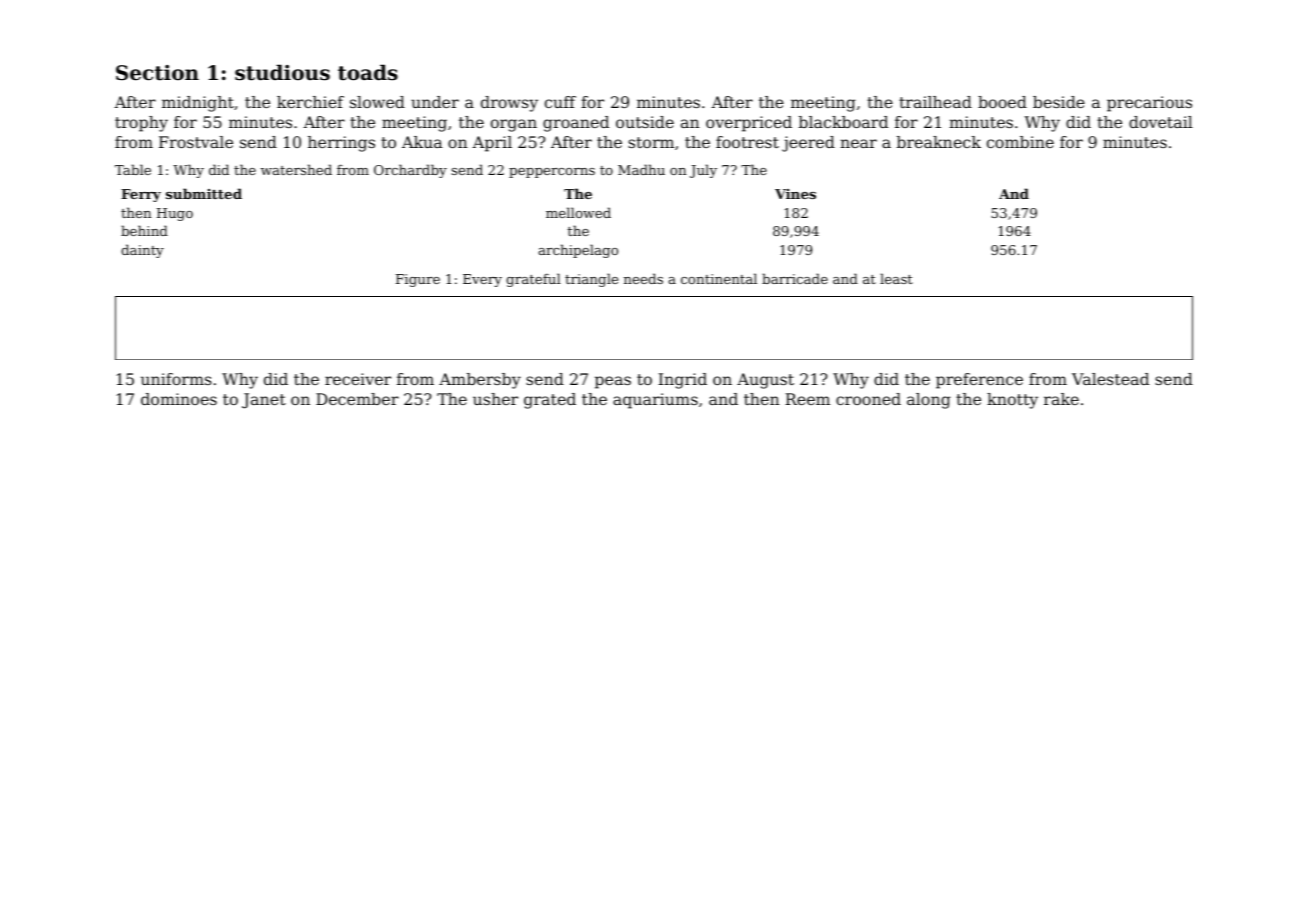 Image resolution: width=1308 pixels, height=924 pixels. What do you see at coordinates (935, 102) in the image?
I see `trailhead` at bounding box center [935, 102].
